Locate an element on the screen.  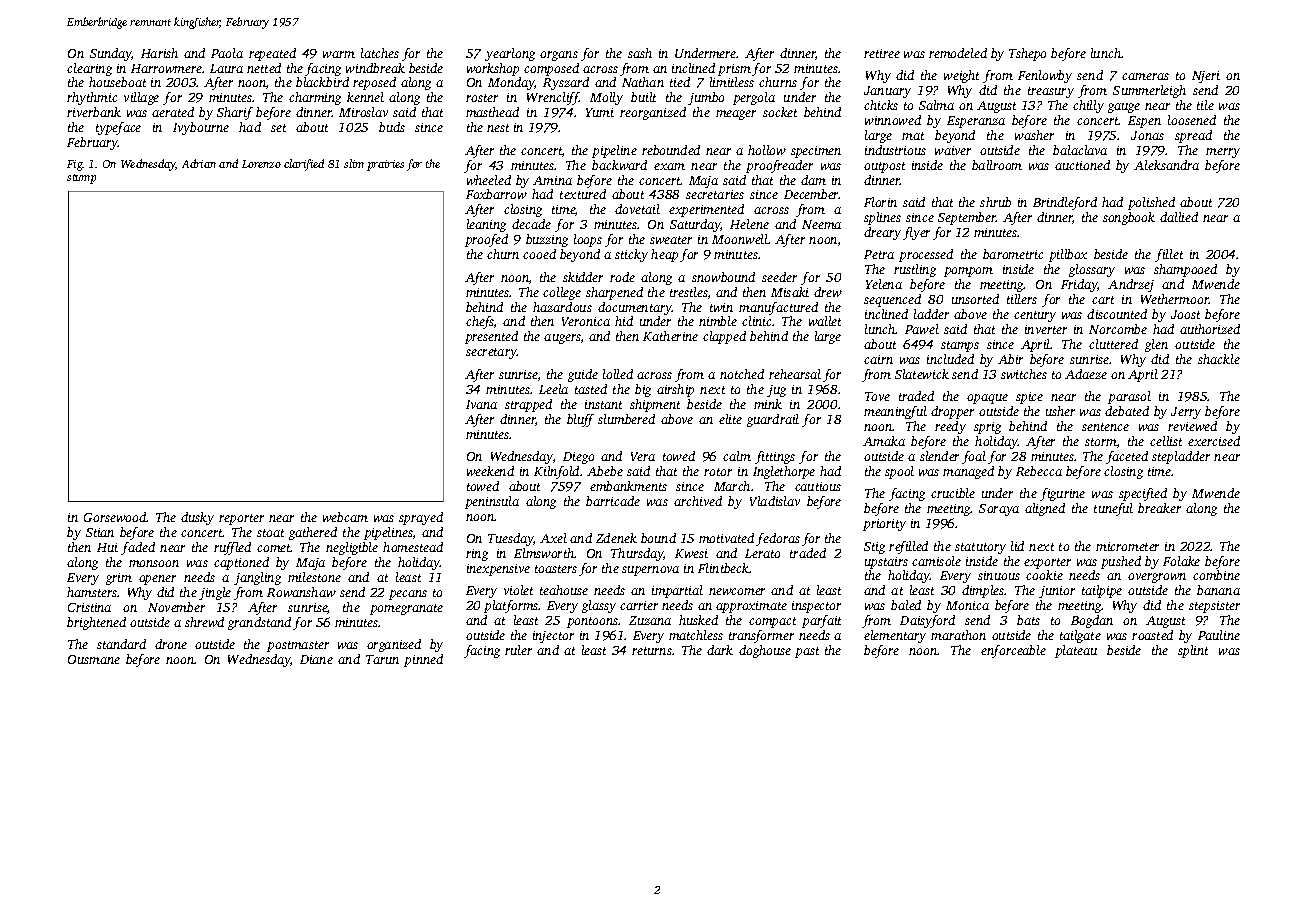
Nathan is located at coordinates (643, 82).
